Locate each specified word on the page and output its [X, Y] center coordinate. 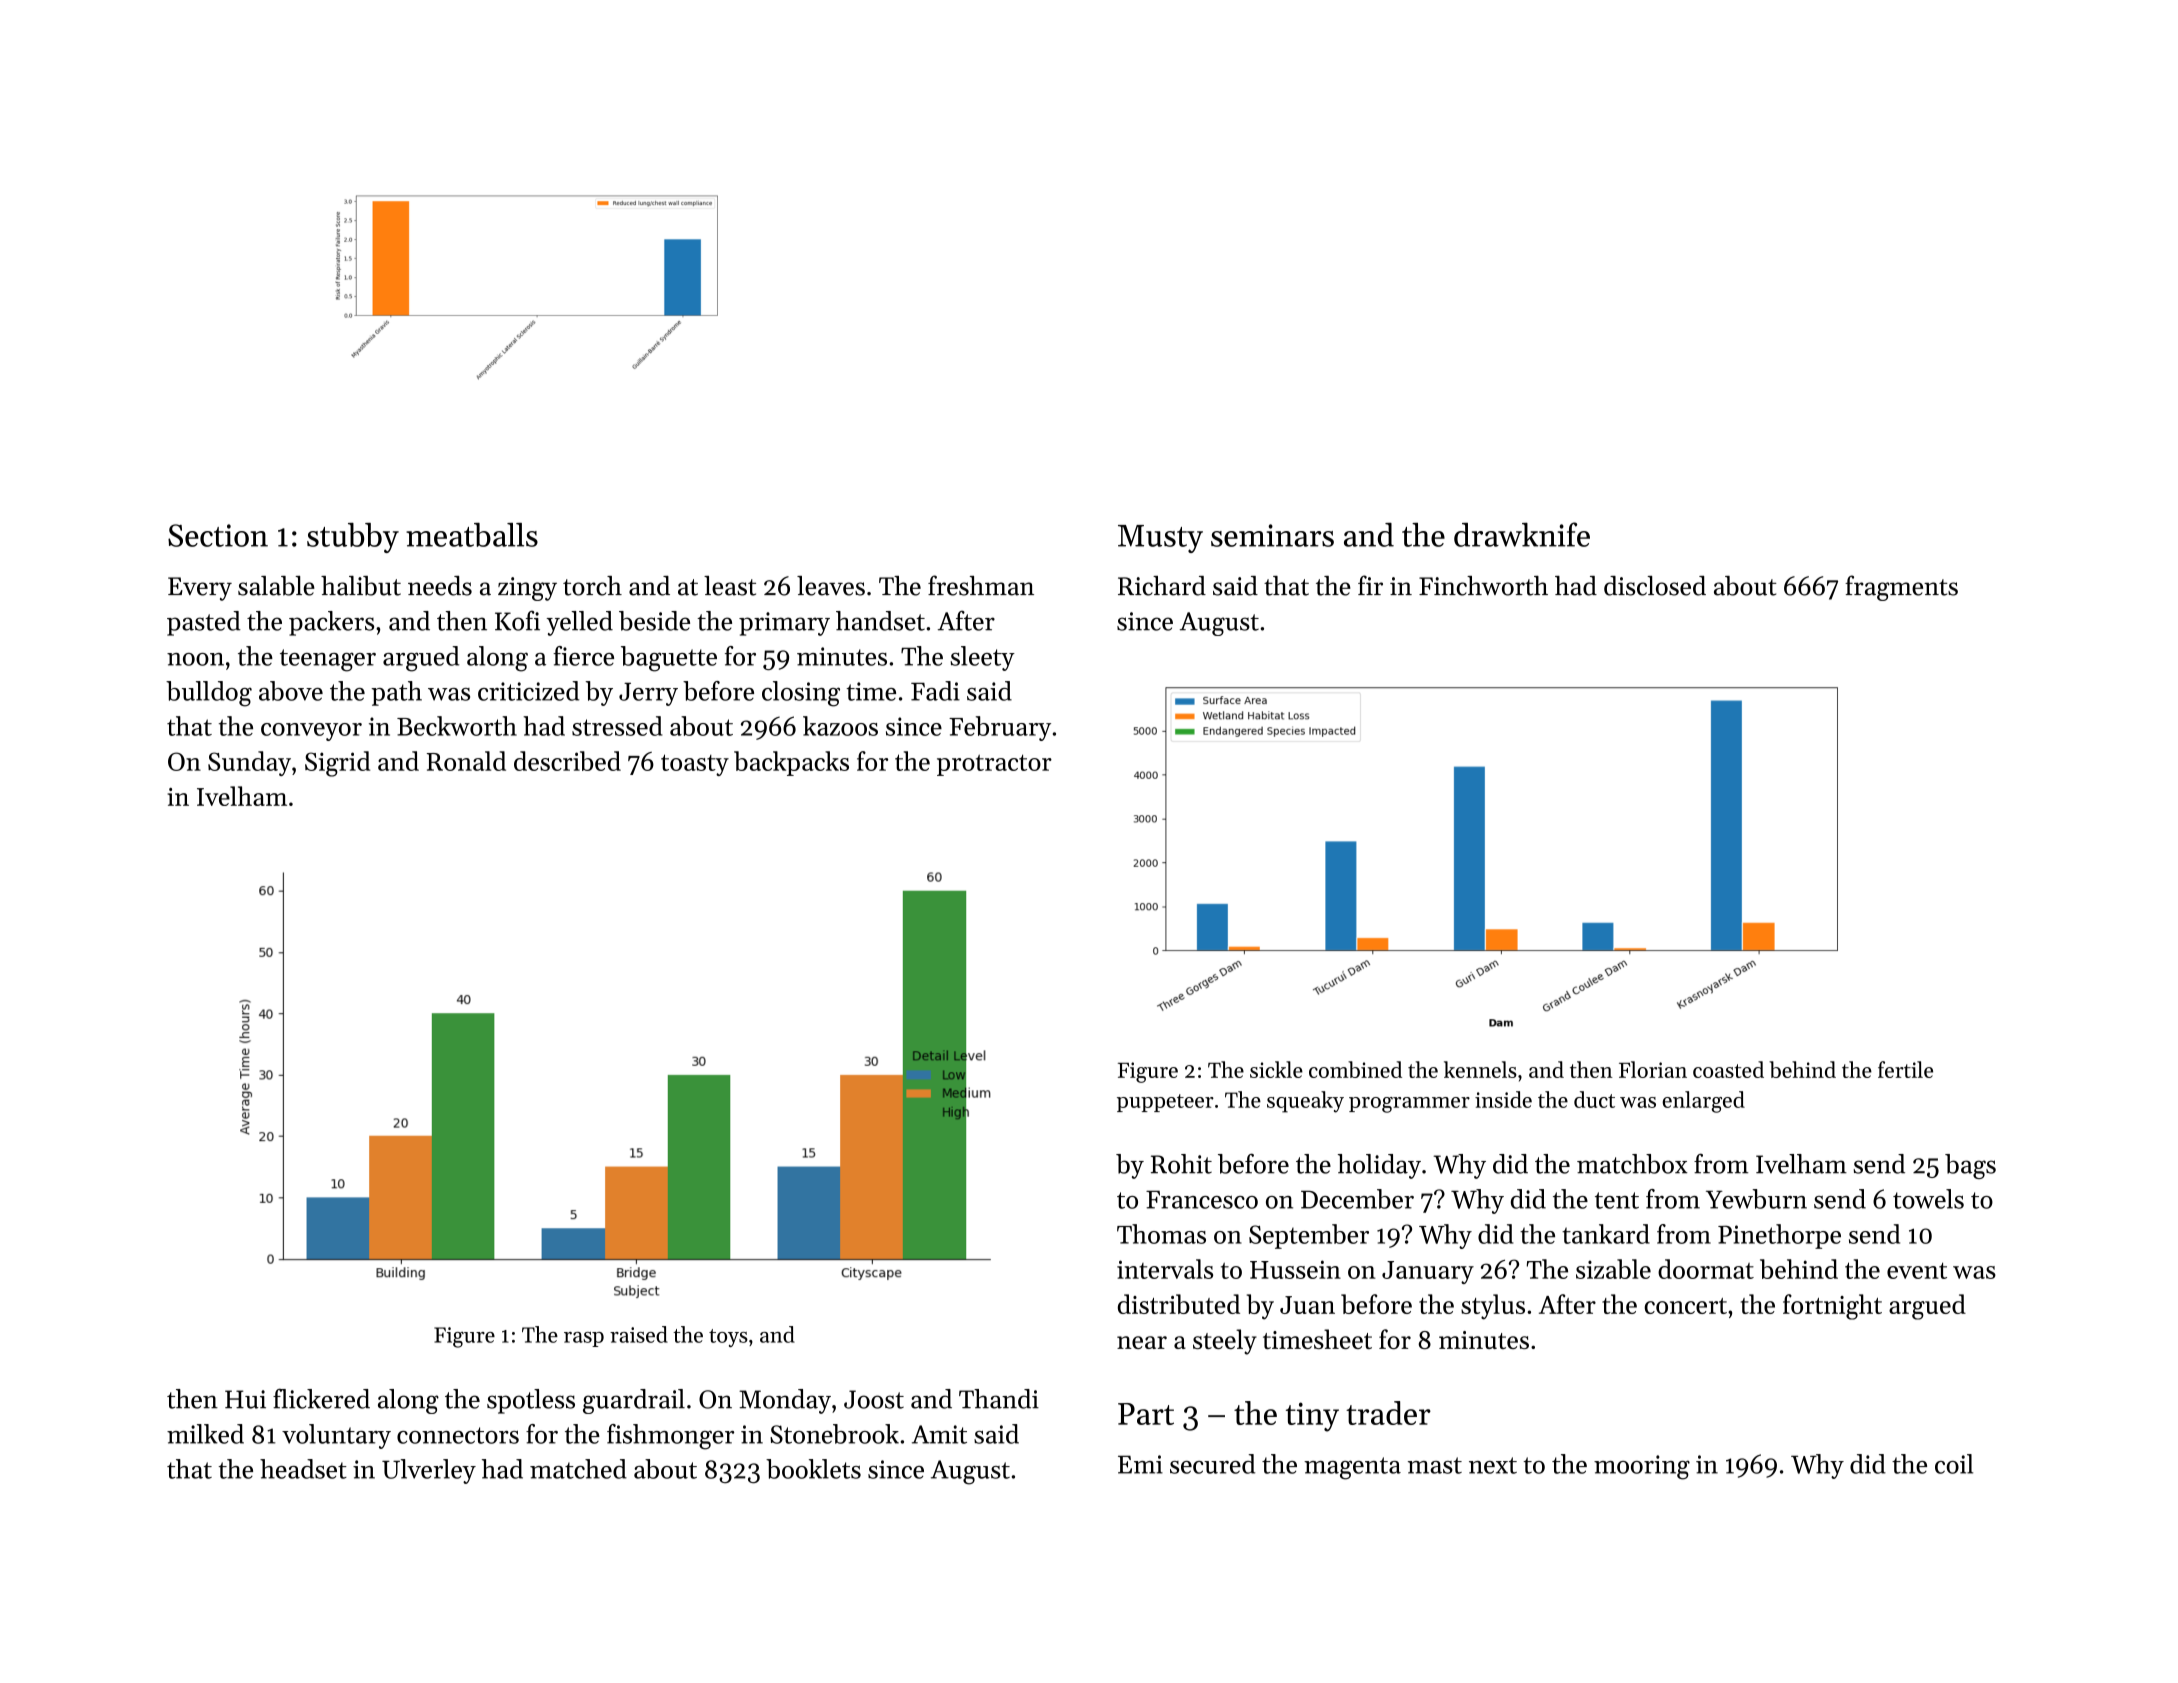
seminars [1272, 535]
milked [205, 1434]
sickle [1276, 1069]
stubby [353, 538]
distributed [1179, 1304]
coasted [1728, 1069]
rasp [584, 1339]
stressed [617, 726]
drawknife [1522, 534]
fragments [1901, 588]
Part [1146, 1414]
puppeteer [1165, 1103]
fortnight [1832, 1307]
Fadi [935, 691]
